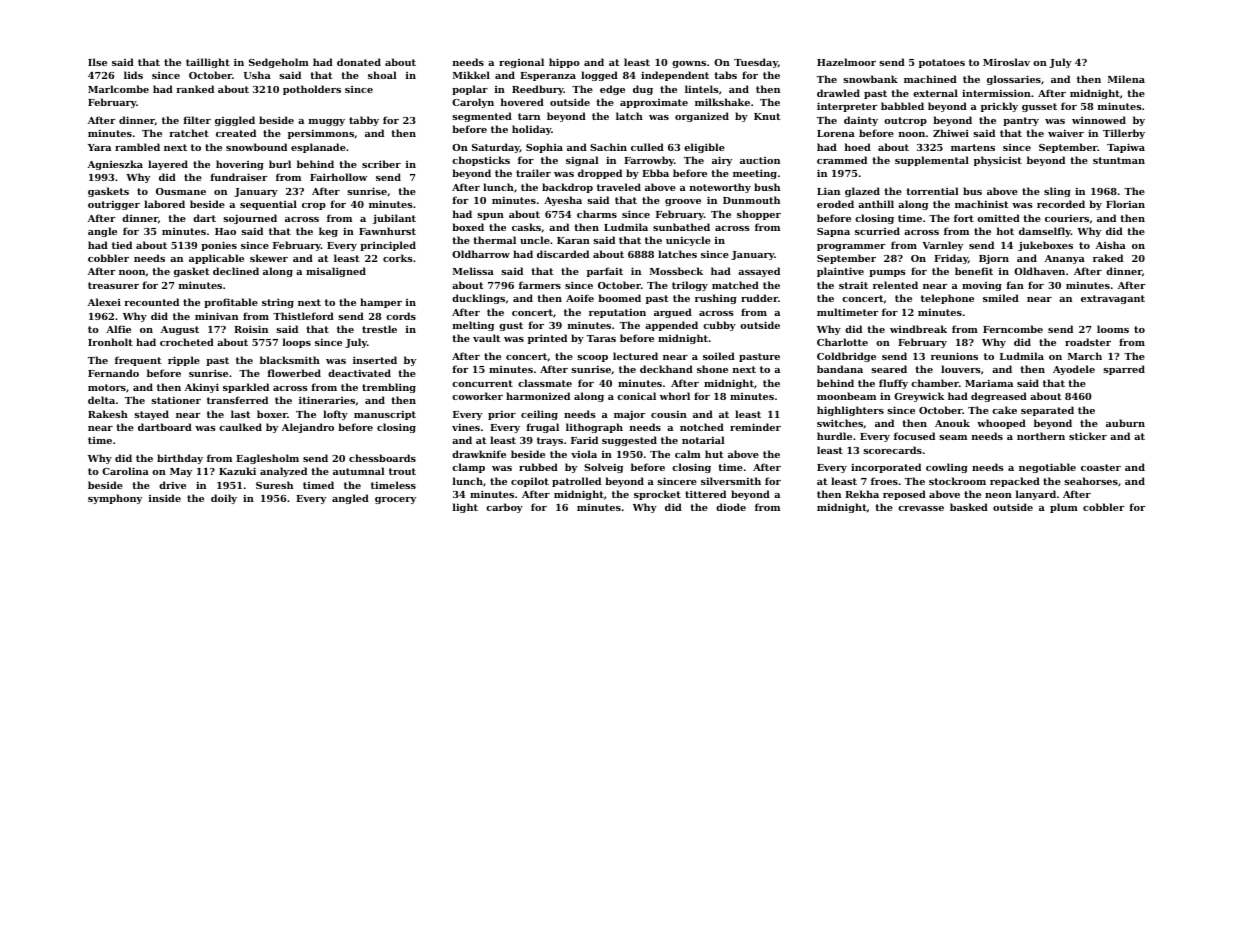 This screenshot has height=952, width=1233. Describe the element at coordinates (1088, 342) in the screenshot. I see `roadster` at that location.
